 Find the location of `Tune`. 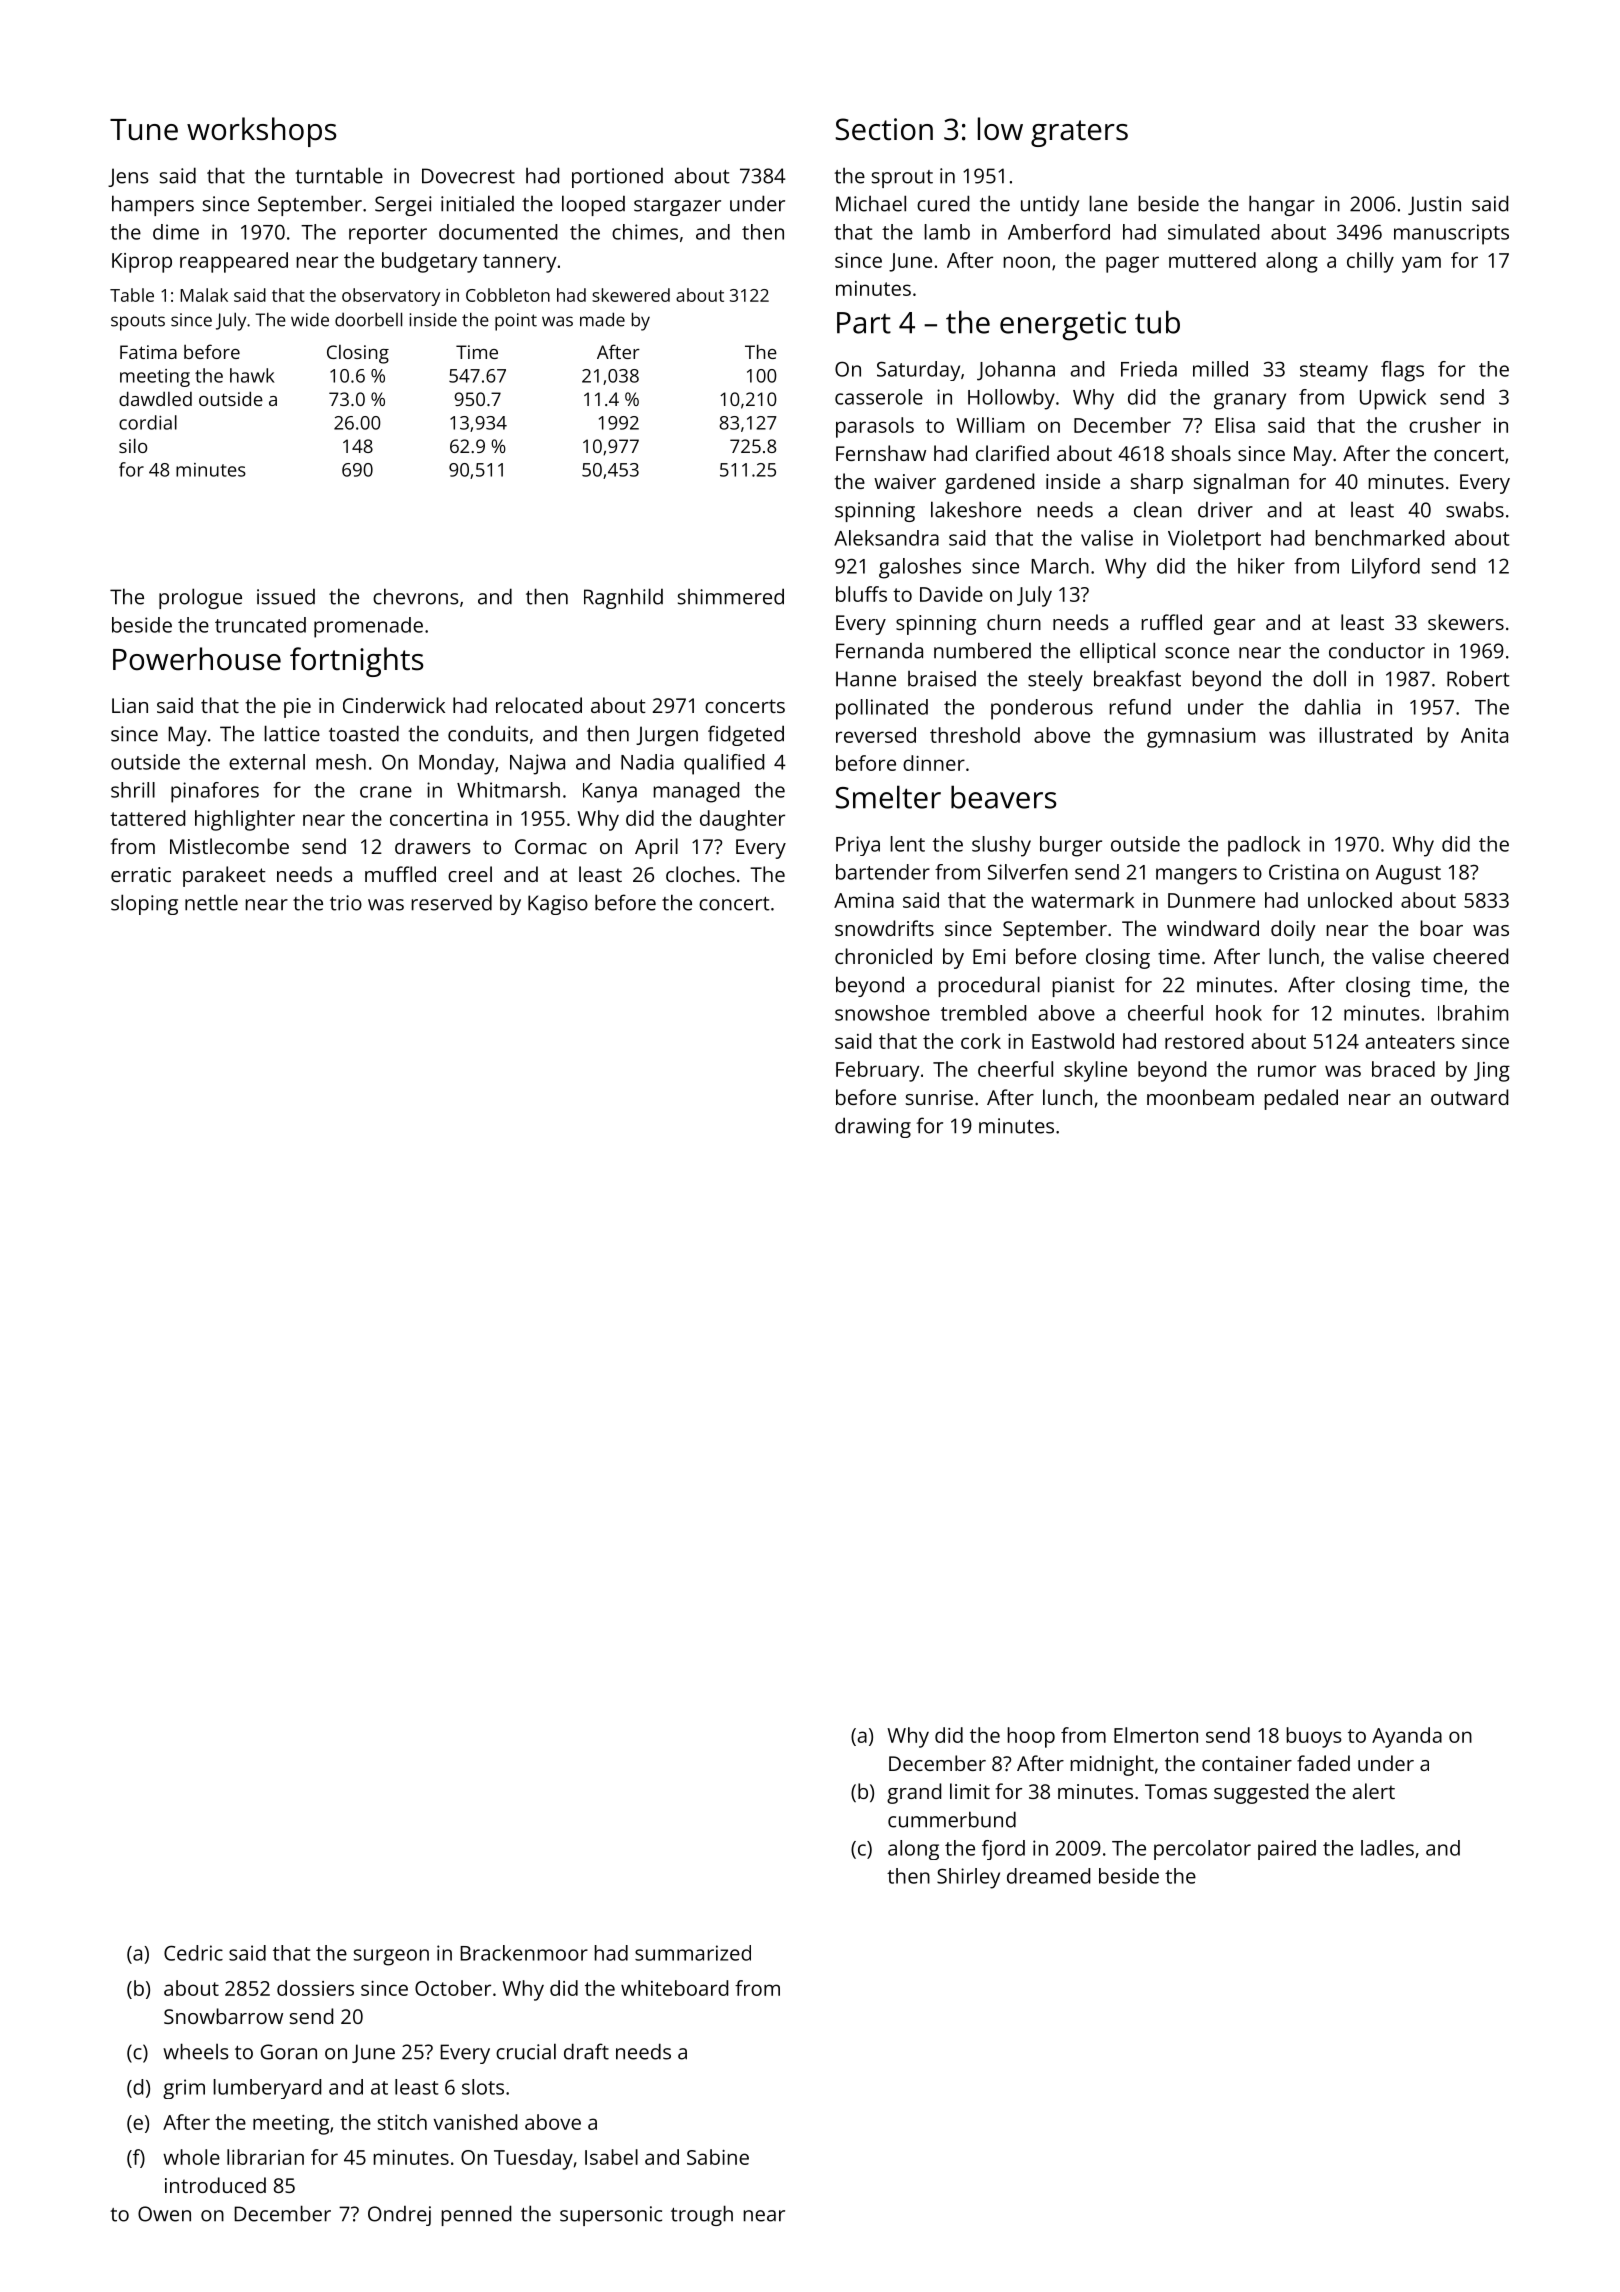

Tune is located at coordinates (144, 130).
